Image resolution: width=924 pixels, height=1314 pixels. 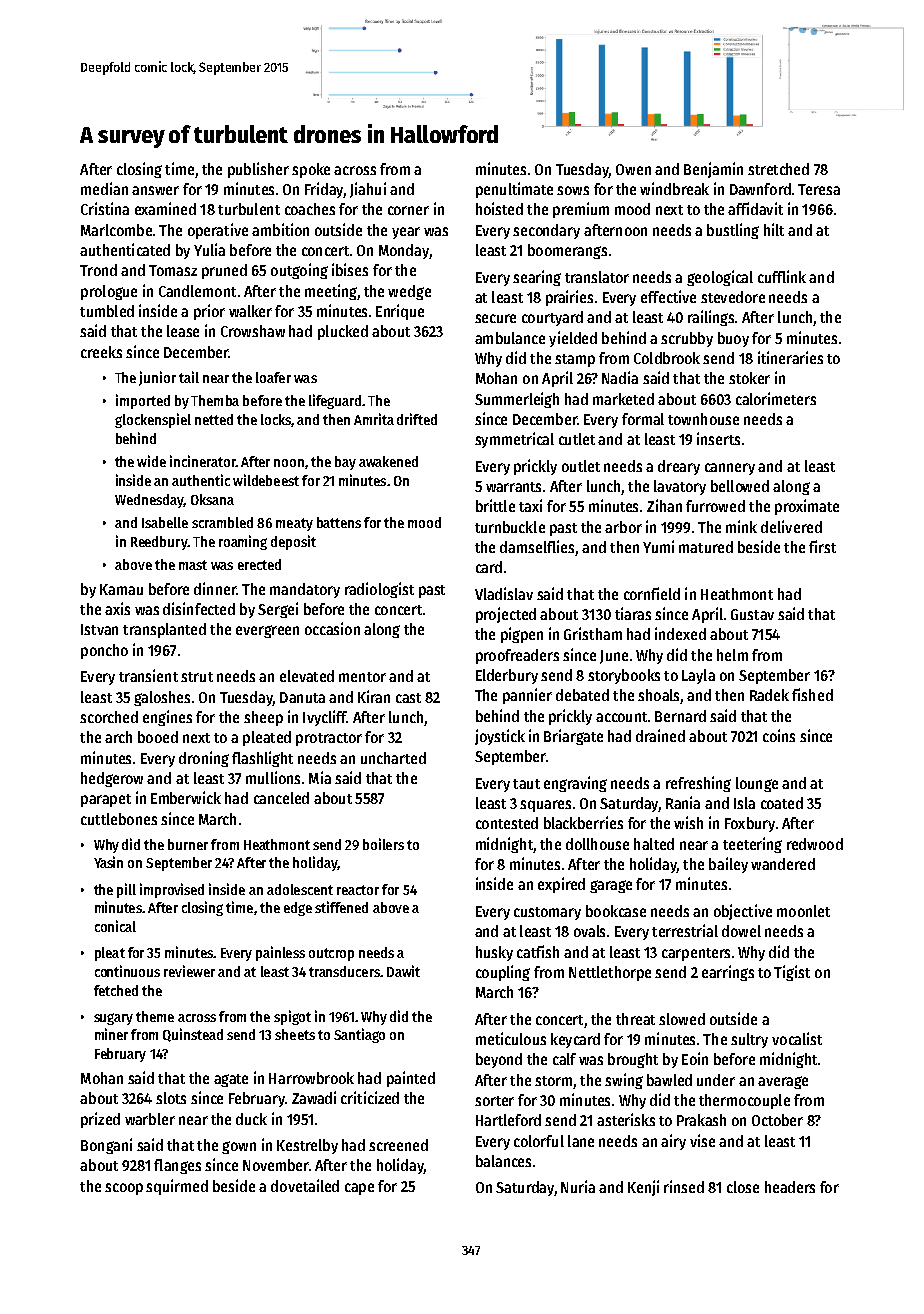 What do you see at coordinates (680, 716) in the document?
I see `Bernard` at bounding box center [680, 716].
